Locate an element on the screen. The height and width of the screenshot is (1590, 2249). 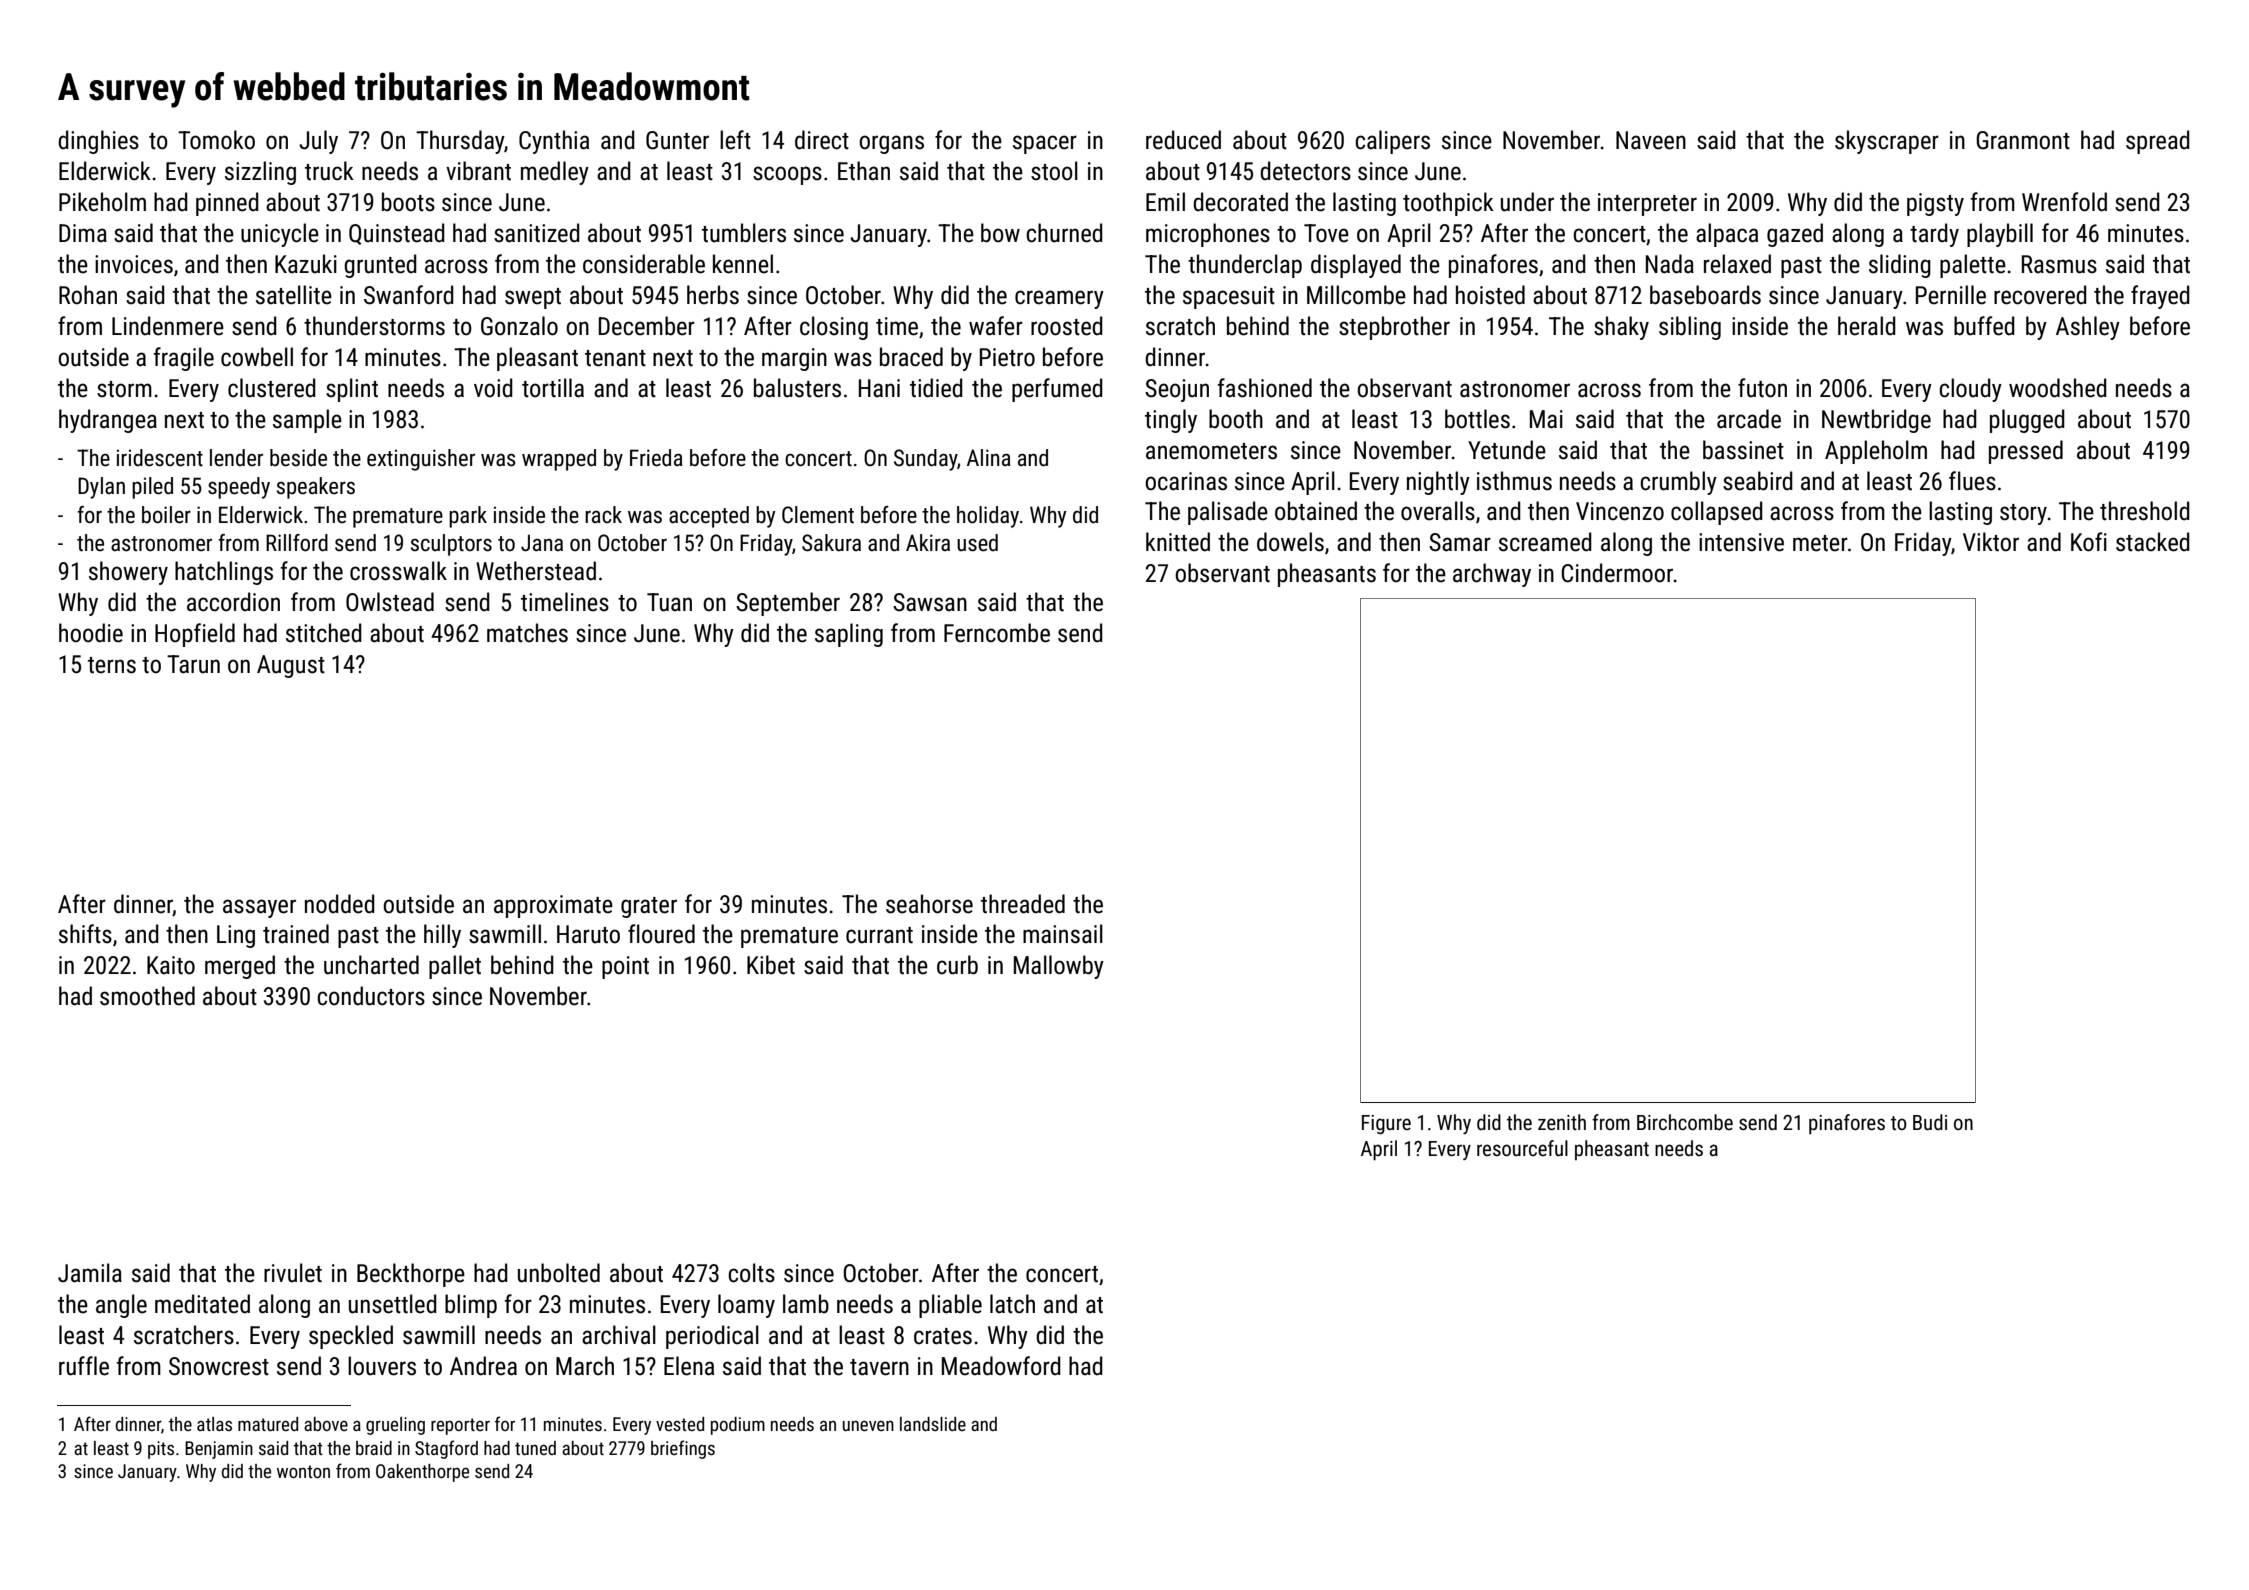
speckled is located at coordinates (351, 1337).
